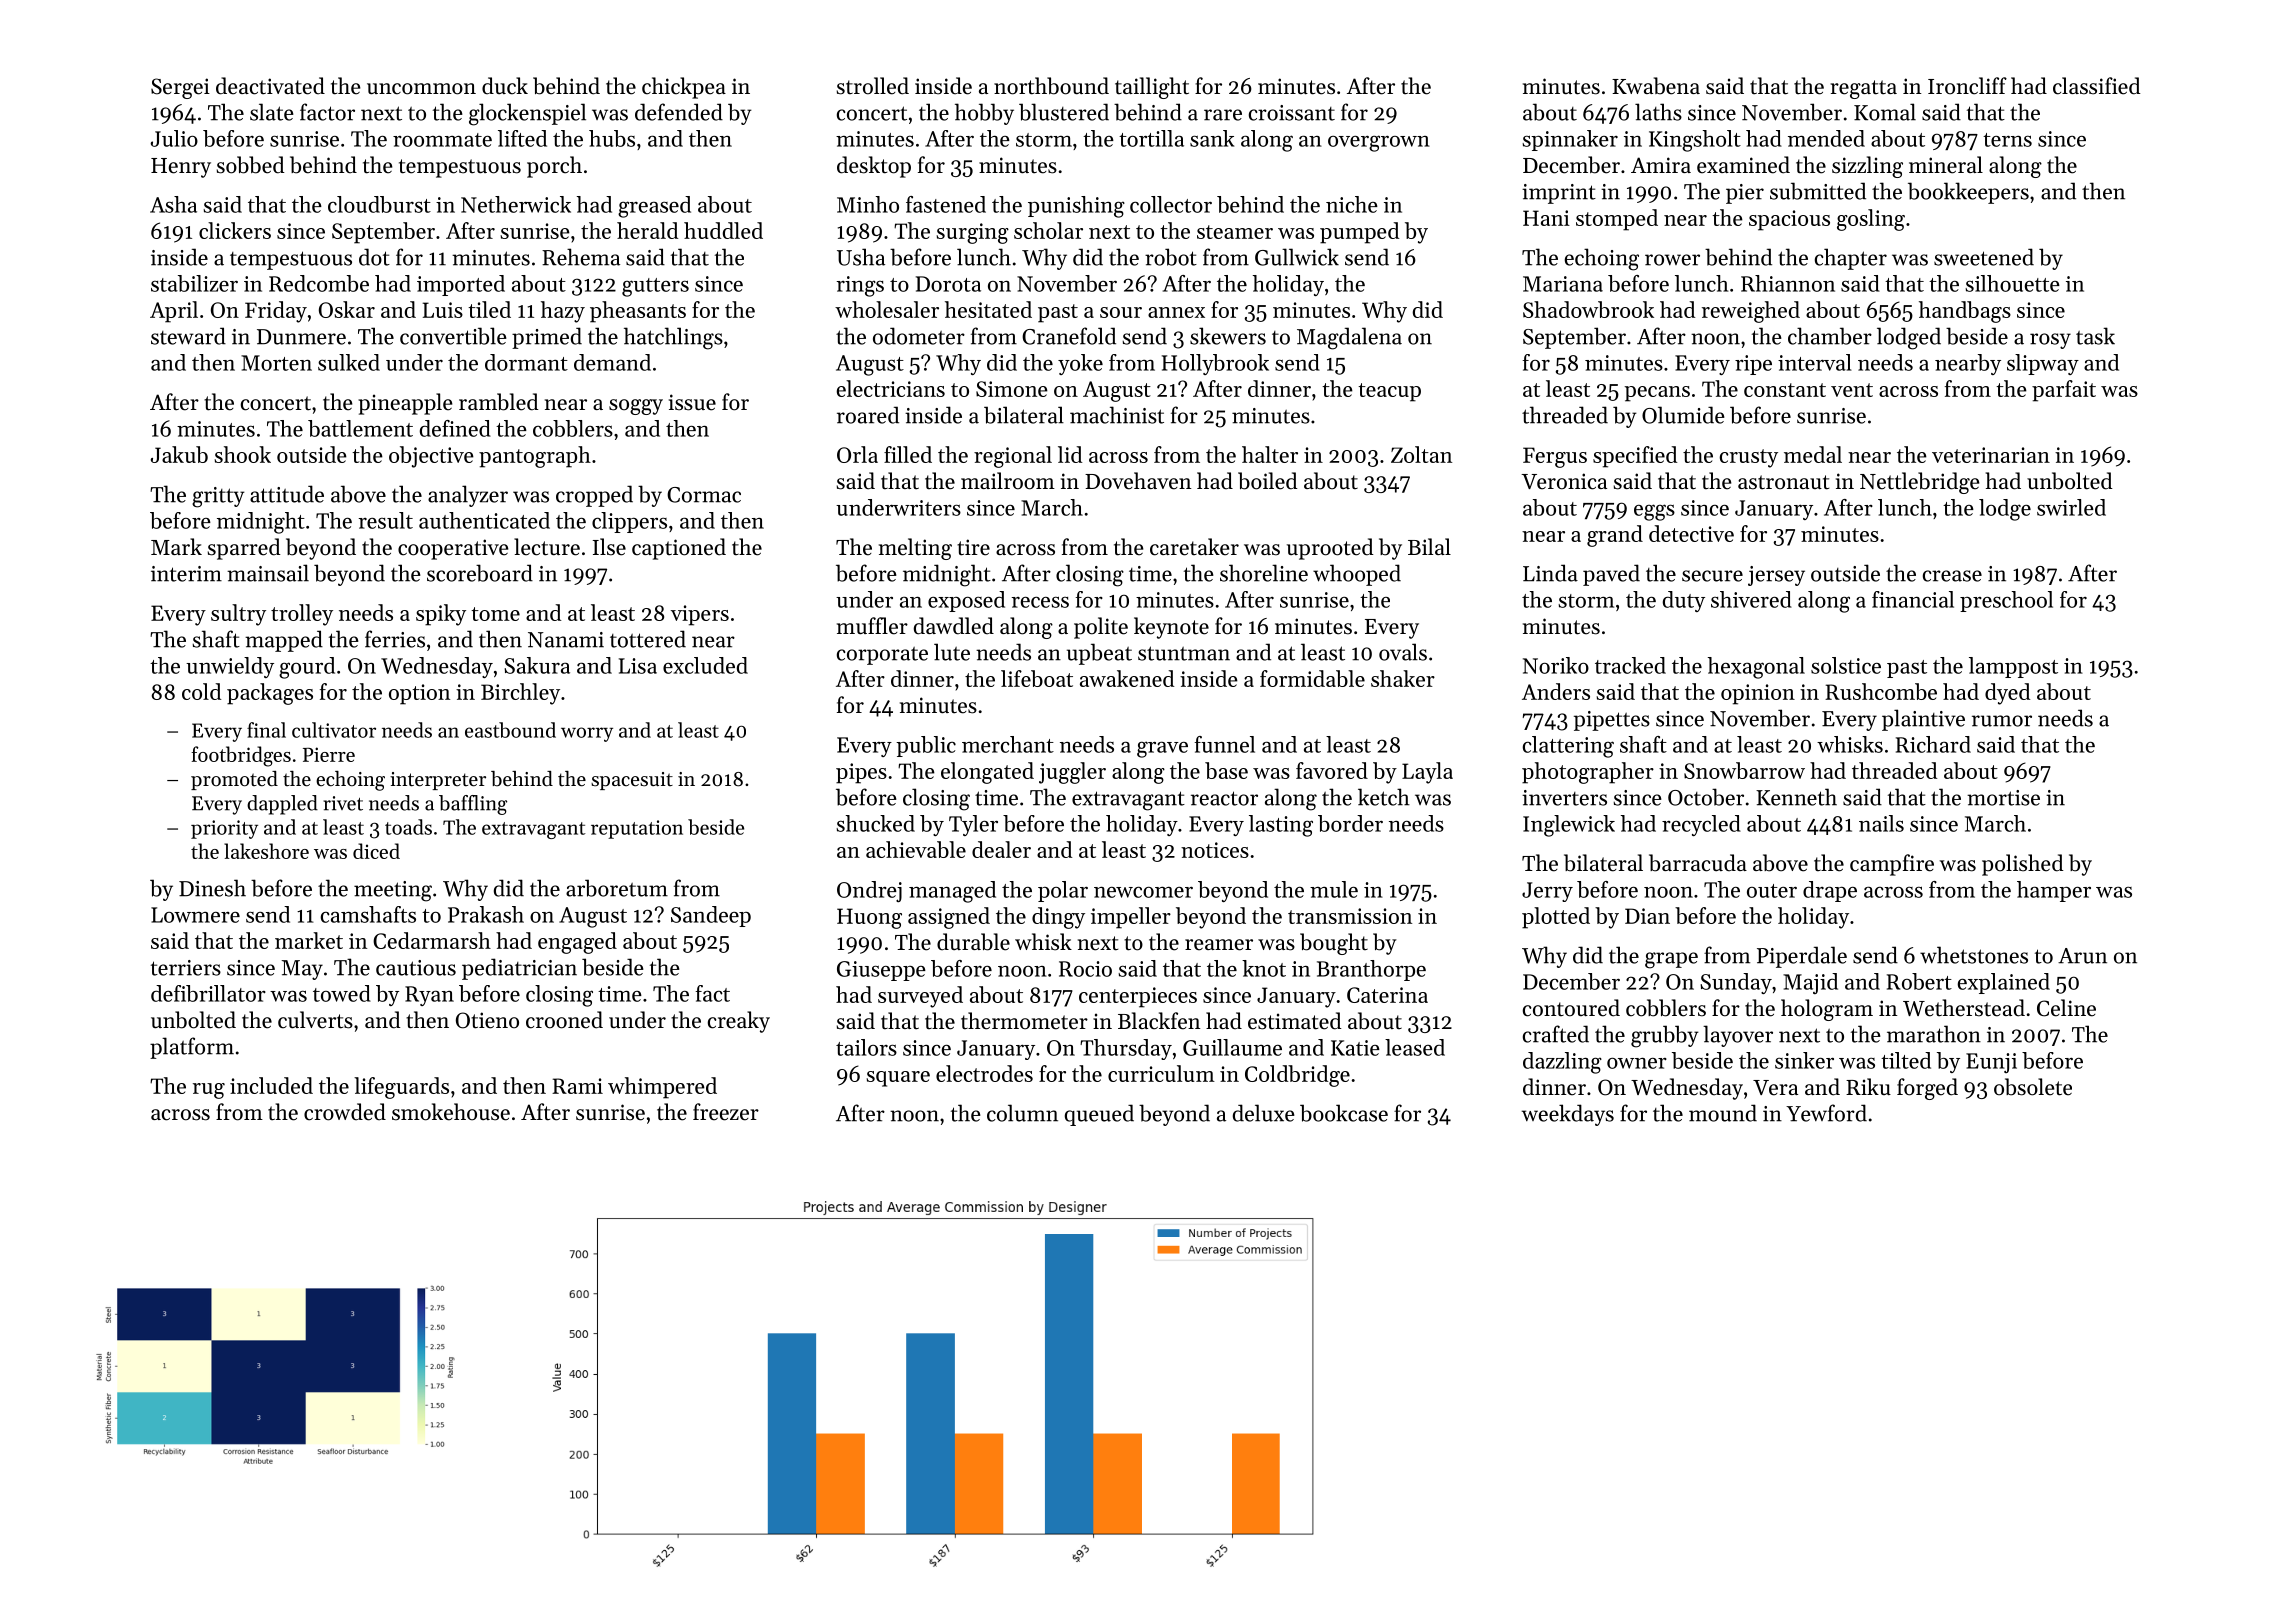  Describe the element at coordinates (739, 1022) in the screenshot. I see `creaky` at that location.
